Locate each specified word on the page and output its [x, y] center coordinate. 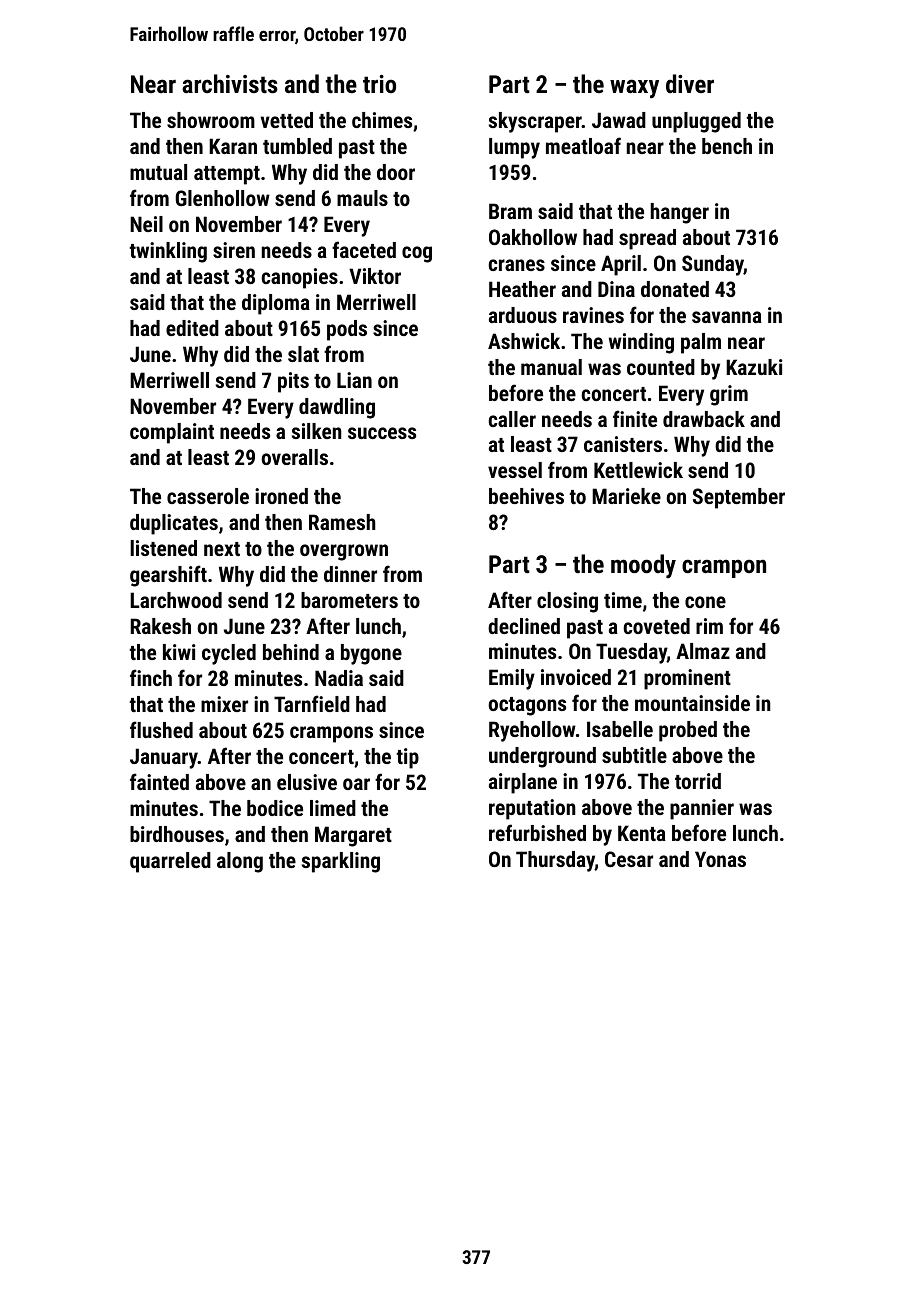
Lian [354, 380]
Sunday [713, 265]
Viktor [375, 276]
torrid [698, 781]
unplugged [696, 122]
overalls [294, 457]
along [240, 862]
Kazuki [754, 367]
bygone [371, 654]
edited [192, 328]
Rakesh [160, 626]
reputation [532, 809]
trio [379, 84]
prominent [687, 679]
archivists [230, 83]
